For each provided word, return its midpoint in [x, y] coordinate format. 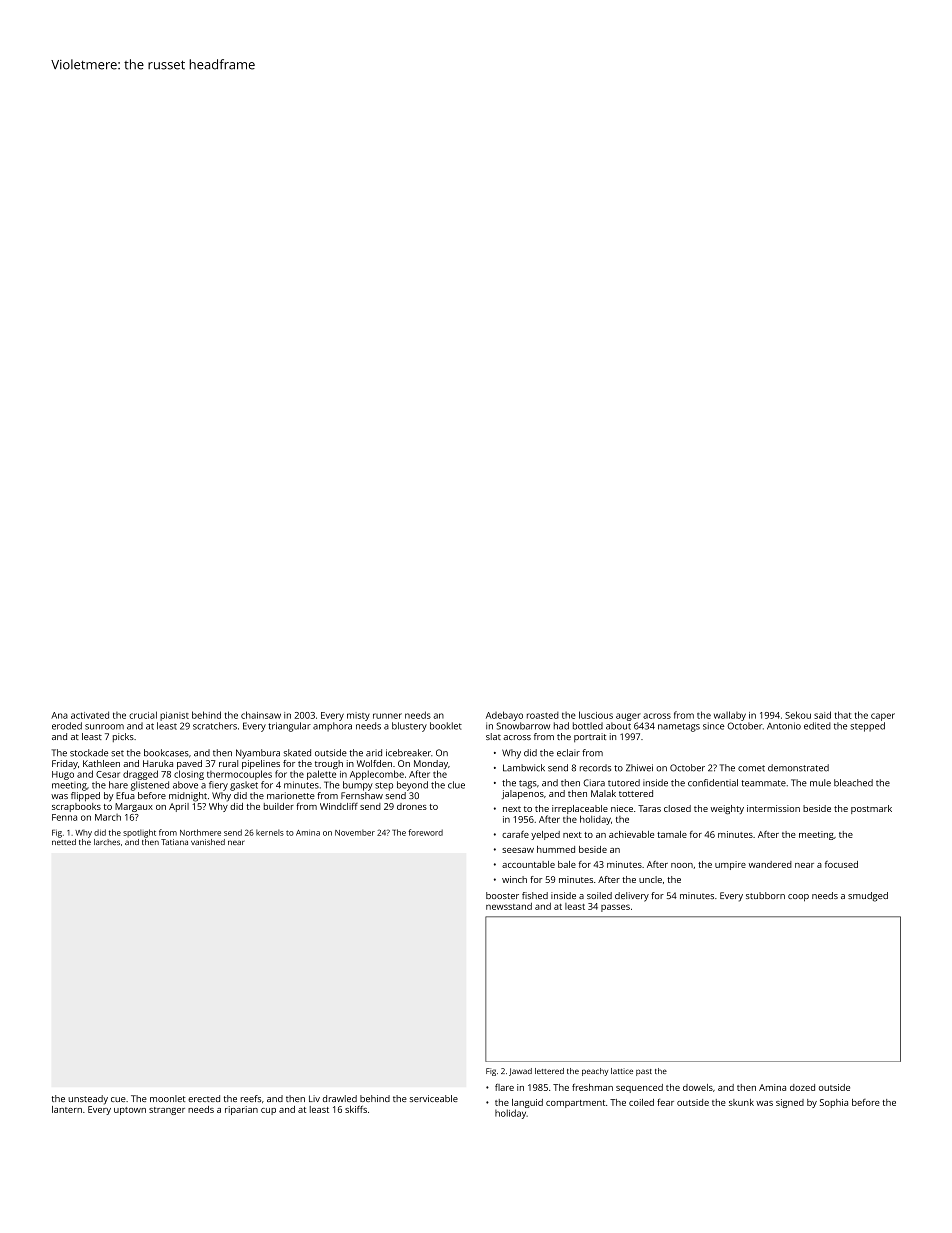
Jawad [520, 1072]
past [644, 1072]
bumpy [358, 786]
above [185, 785]
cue [118, 1099]
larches [107, 842]
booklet [446, 726]
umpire [730, 865]
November [355, 832]
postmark [871, 809]
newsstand [509, 906]
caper [883, 717]
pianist [174, 716]
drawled [340, 1098]
